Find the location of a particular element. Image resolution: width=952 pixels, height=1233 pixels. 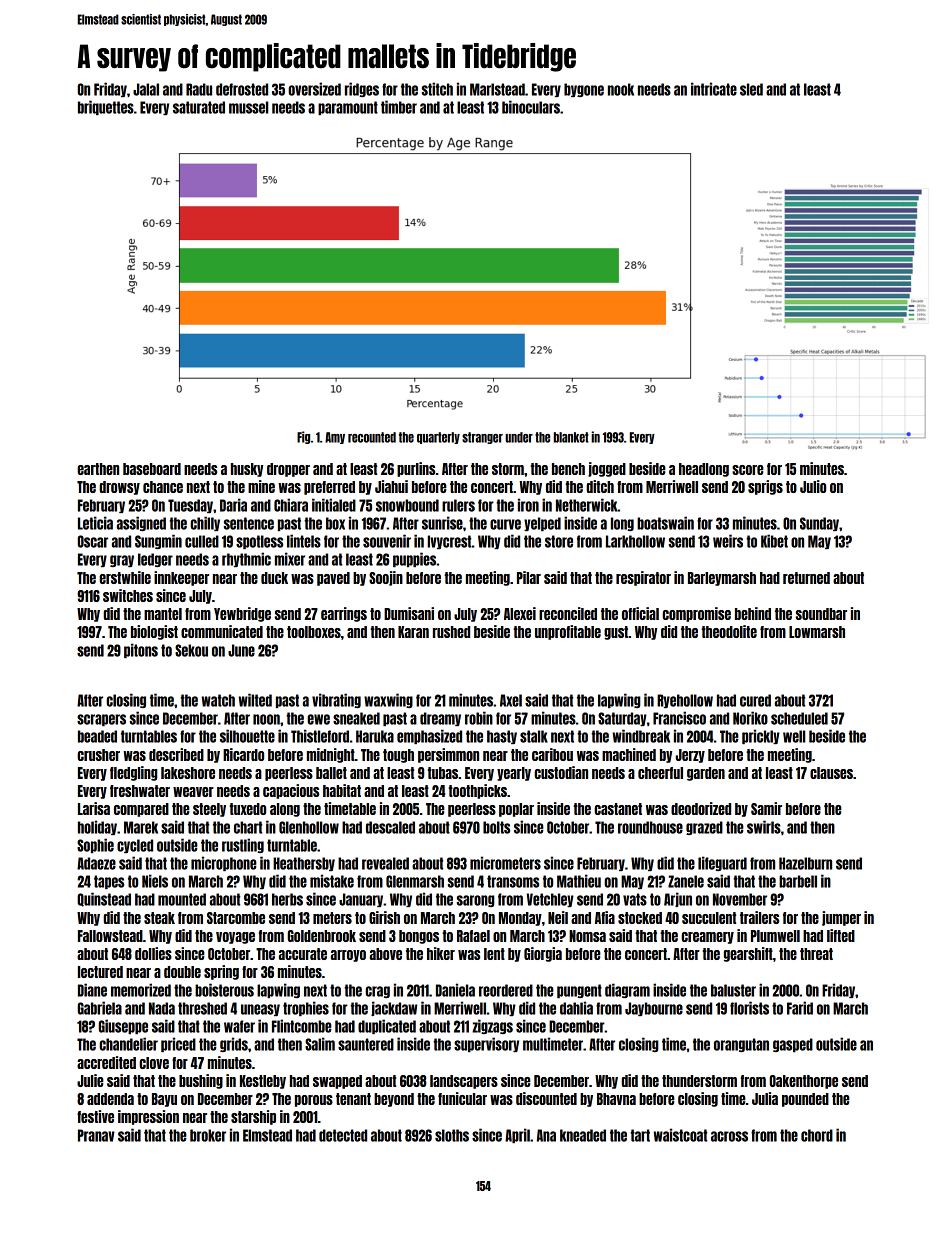

detected is located at coordinates (343, 1135).
